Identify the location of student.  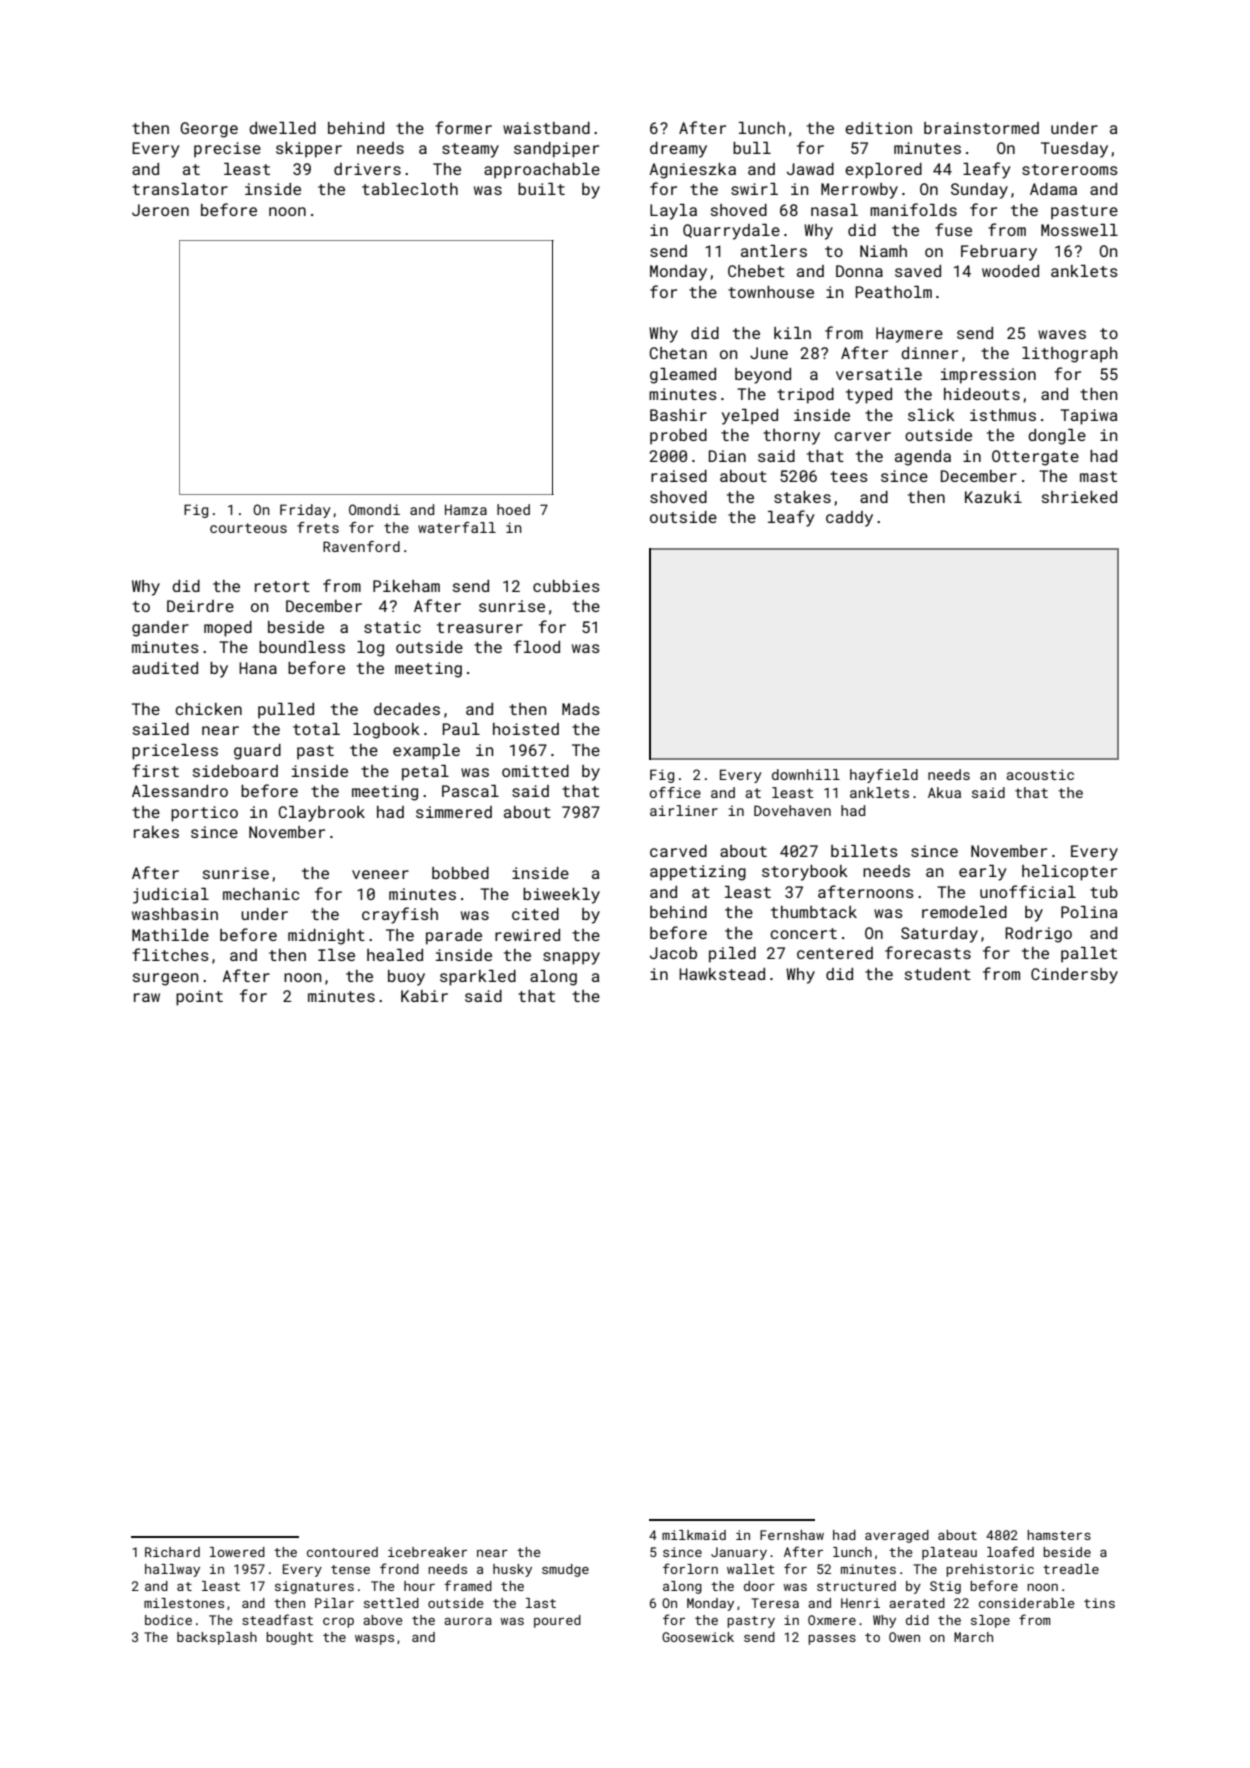
(938, 974).
